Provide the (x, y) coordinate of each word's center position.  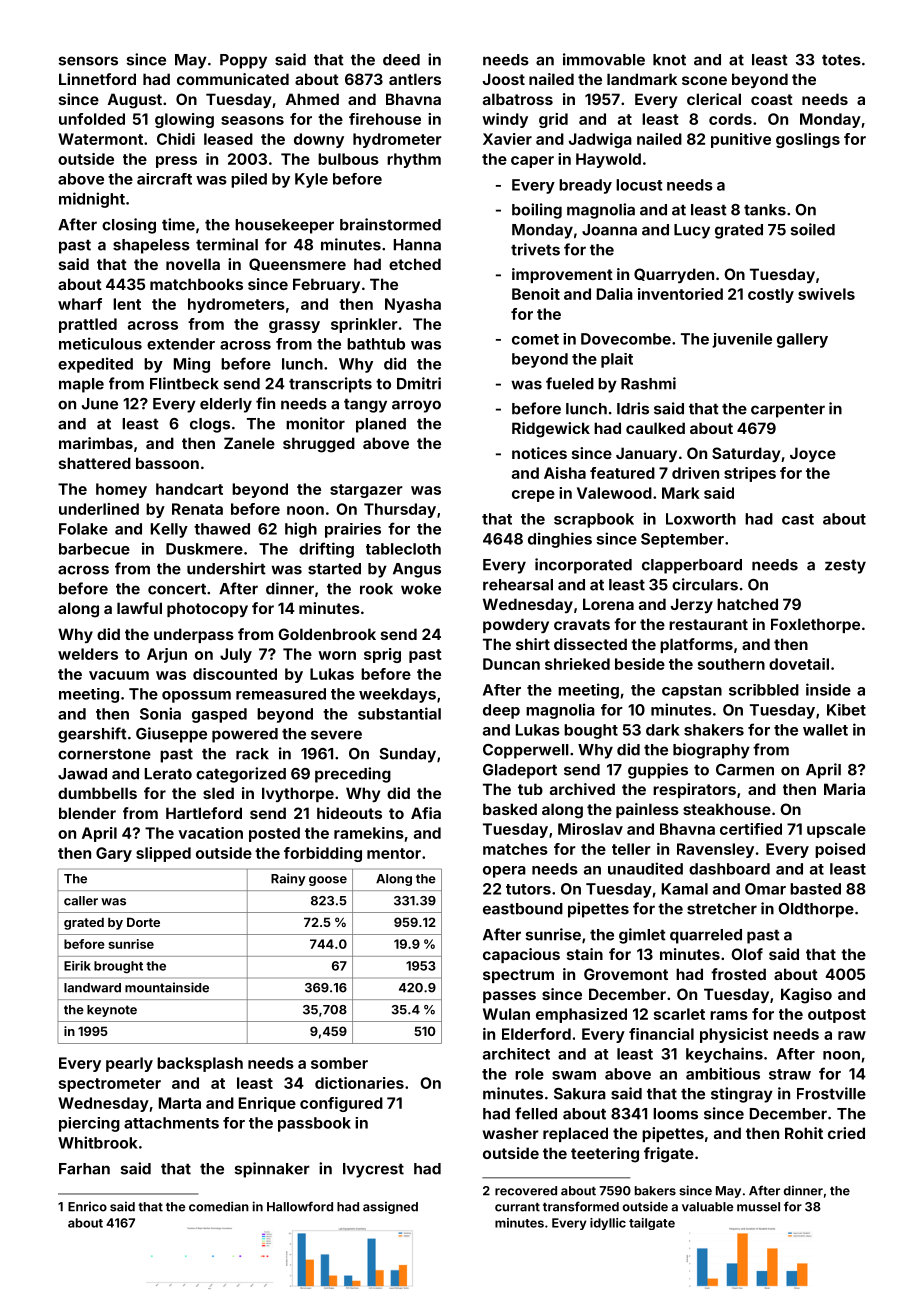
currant (517, 1207)
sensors (88, 61)
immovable (604, 59)
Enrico (87, 1206)
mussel (758, 1207)
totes (841, 60)
